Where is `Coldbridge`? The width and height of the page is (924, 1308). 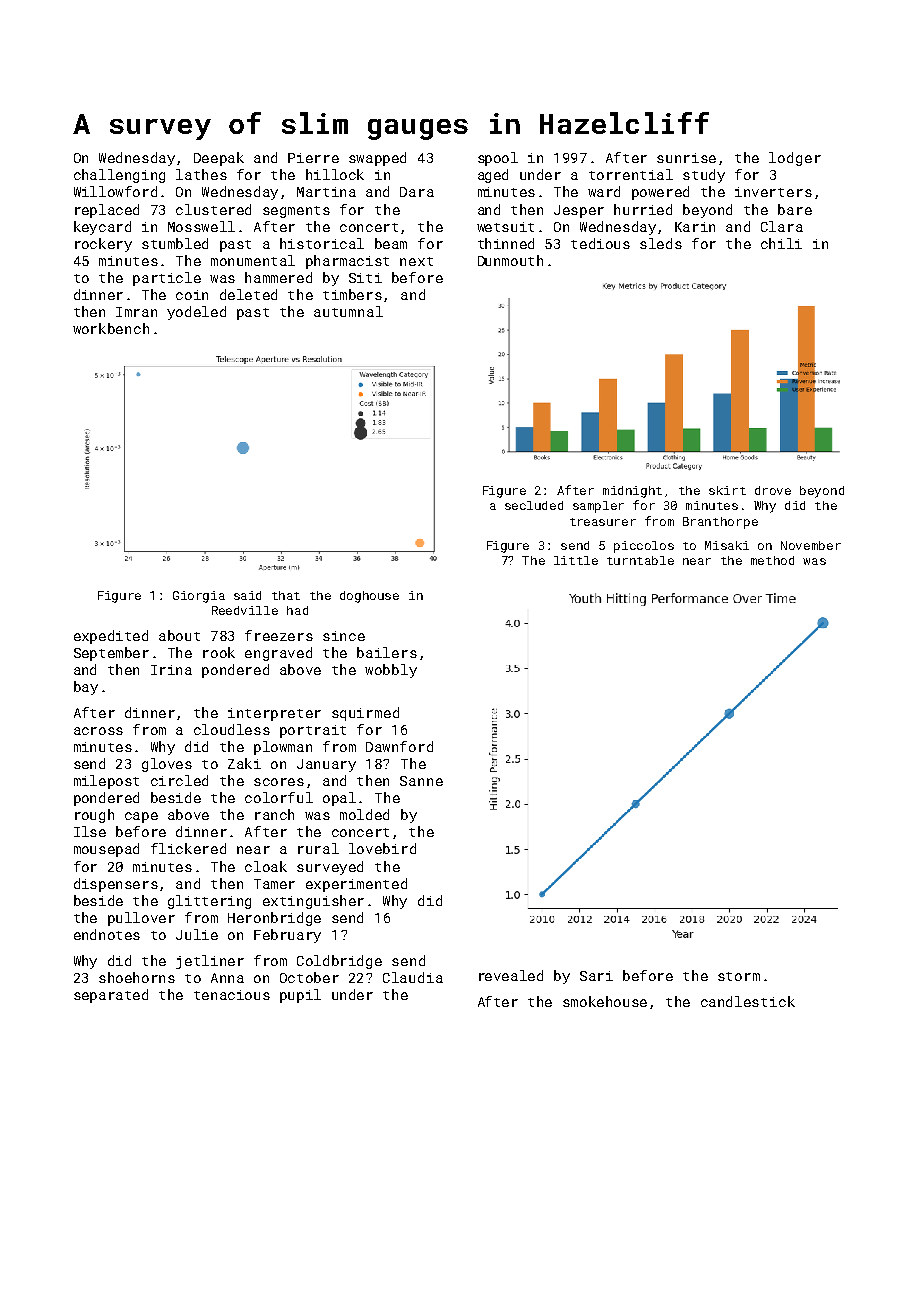 Coldbridge is located at coordinates (339, 962).
